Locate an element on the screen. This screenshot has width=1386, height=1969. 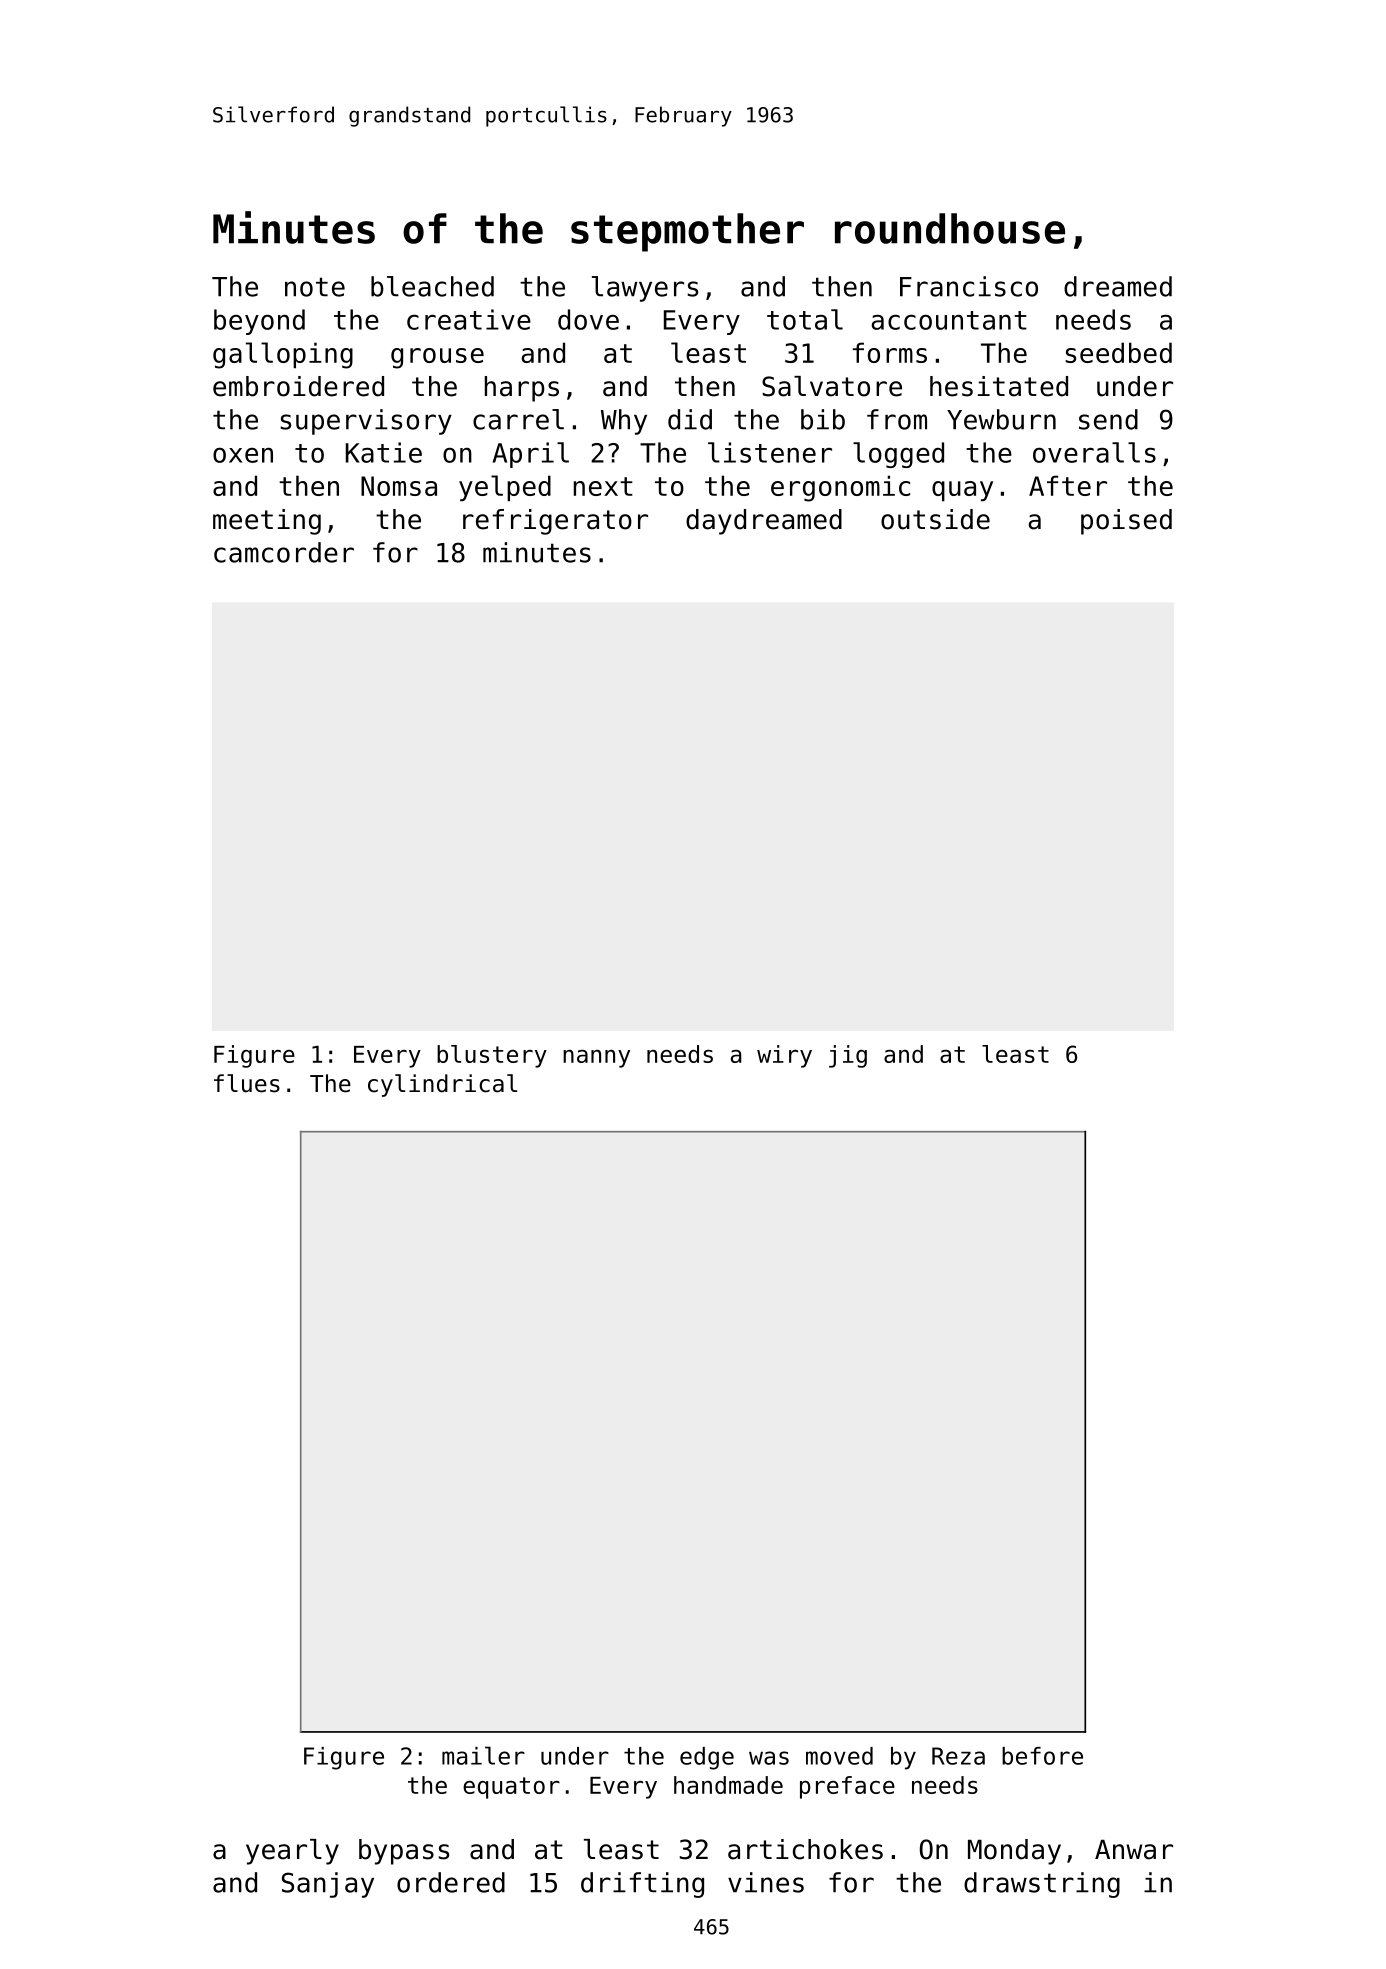
blustery is located at coordinates (492, 1056).
